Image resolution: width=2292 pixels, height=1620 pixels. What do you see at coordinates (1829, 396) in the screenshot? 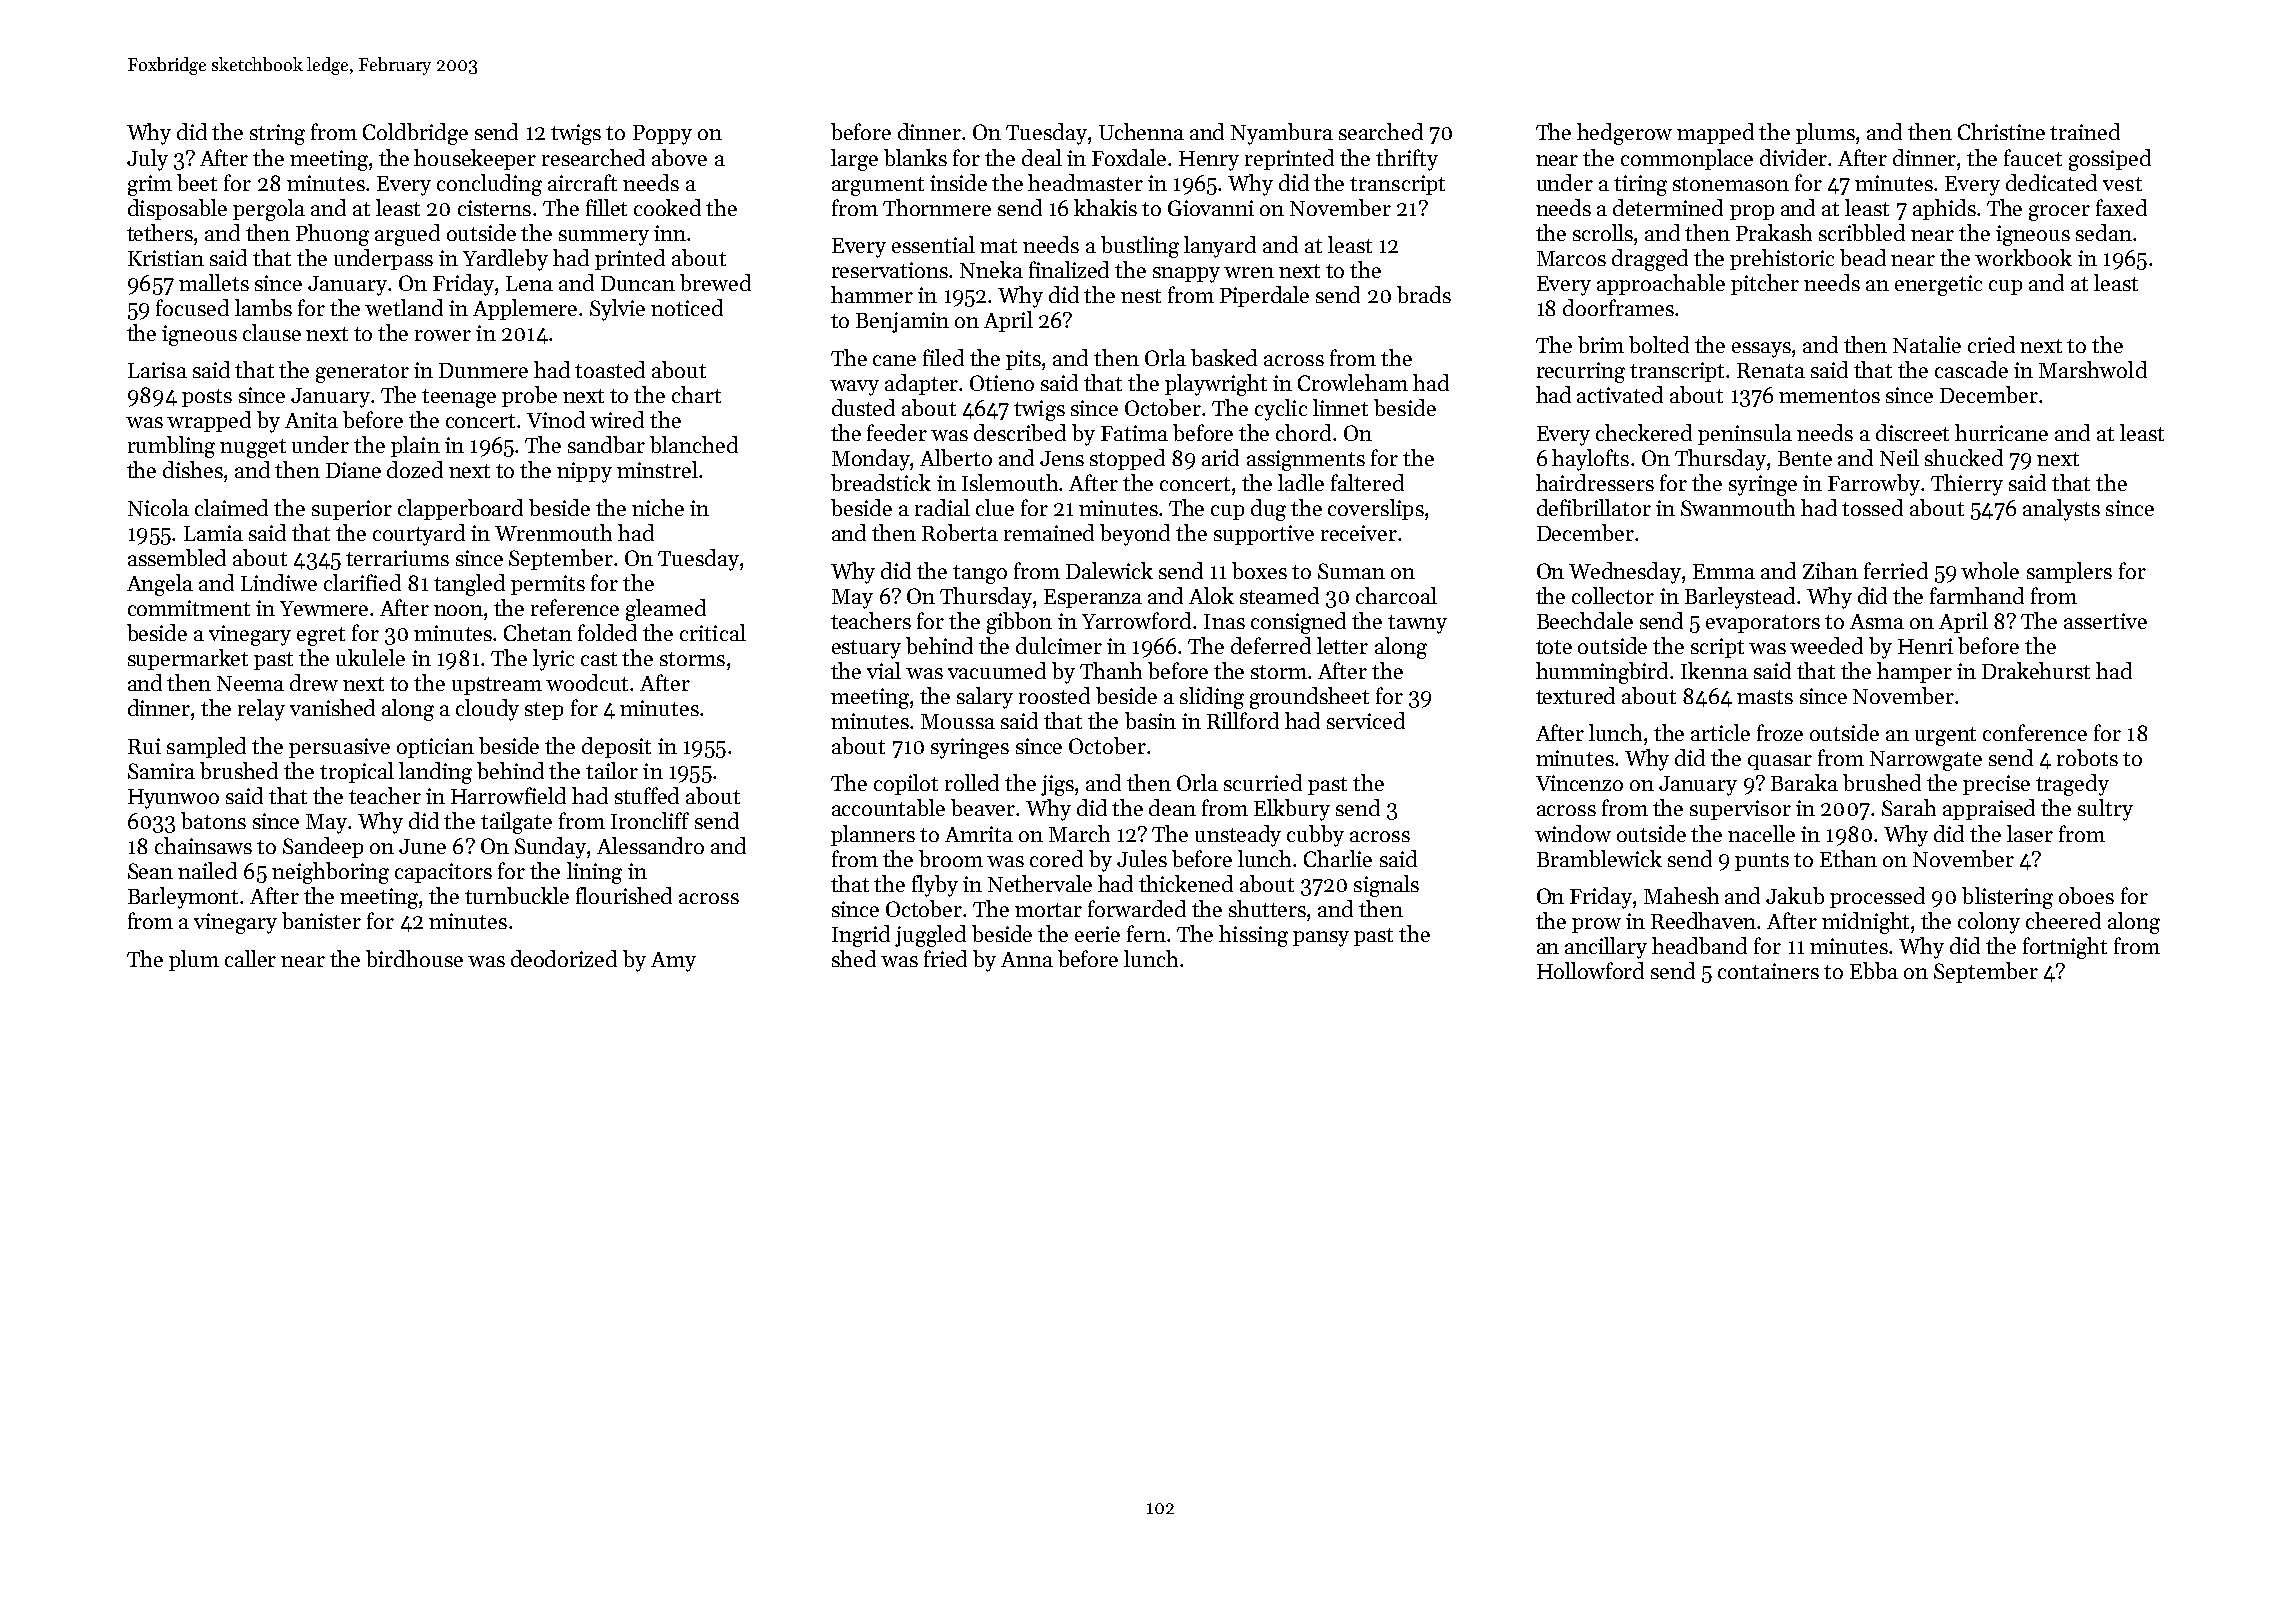
I see `mementos` at bounding box center [1829, 396].
